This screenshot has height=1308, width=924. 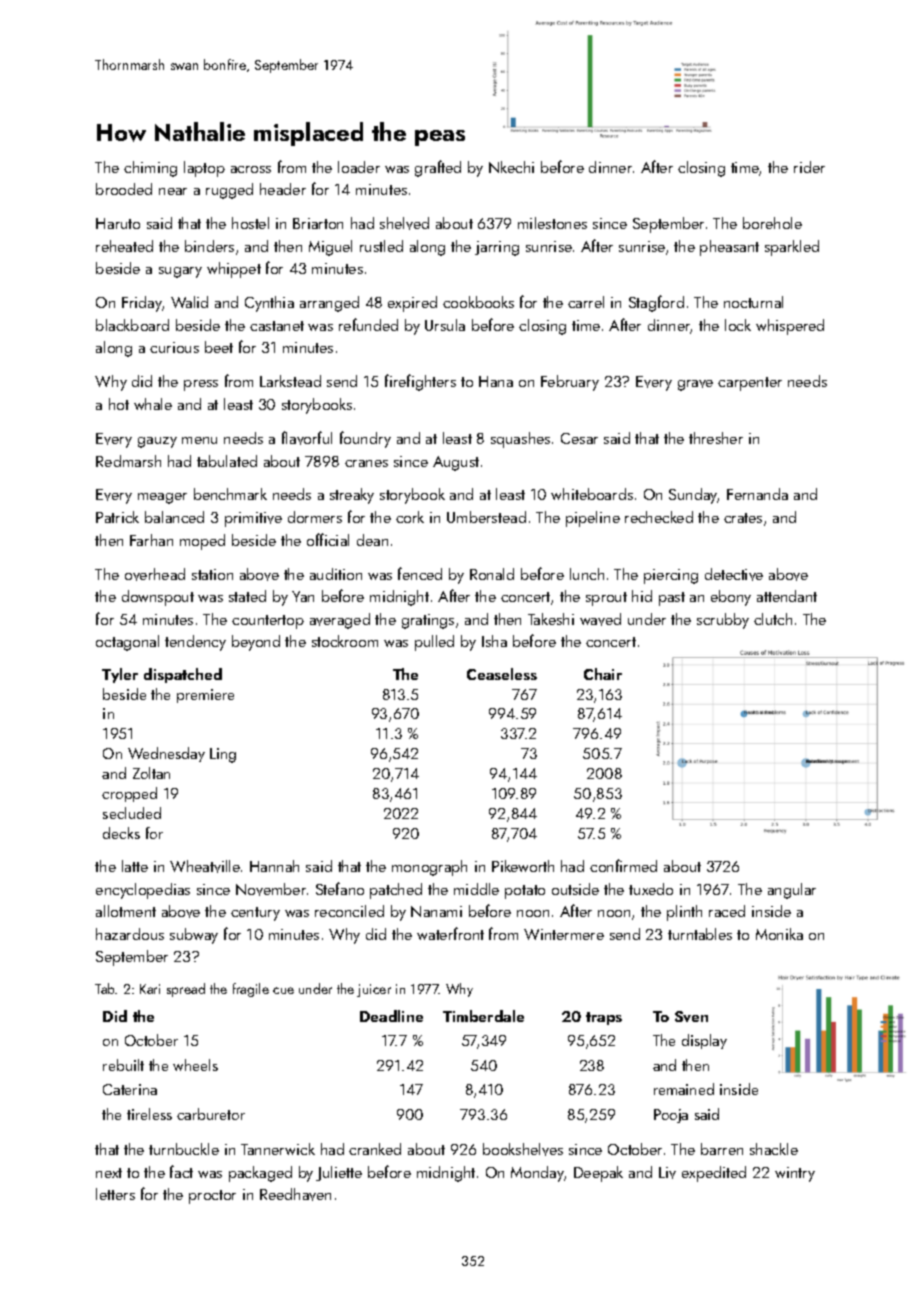 What do you see at coordinates (743, 518) in the screenshot?
I see `crates` at bounding box center [743, 518].
